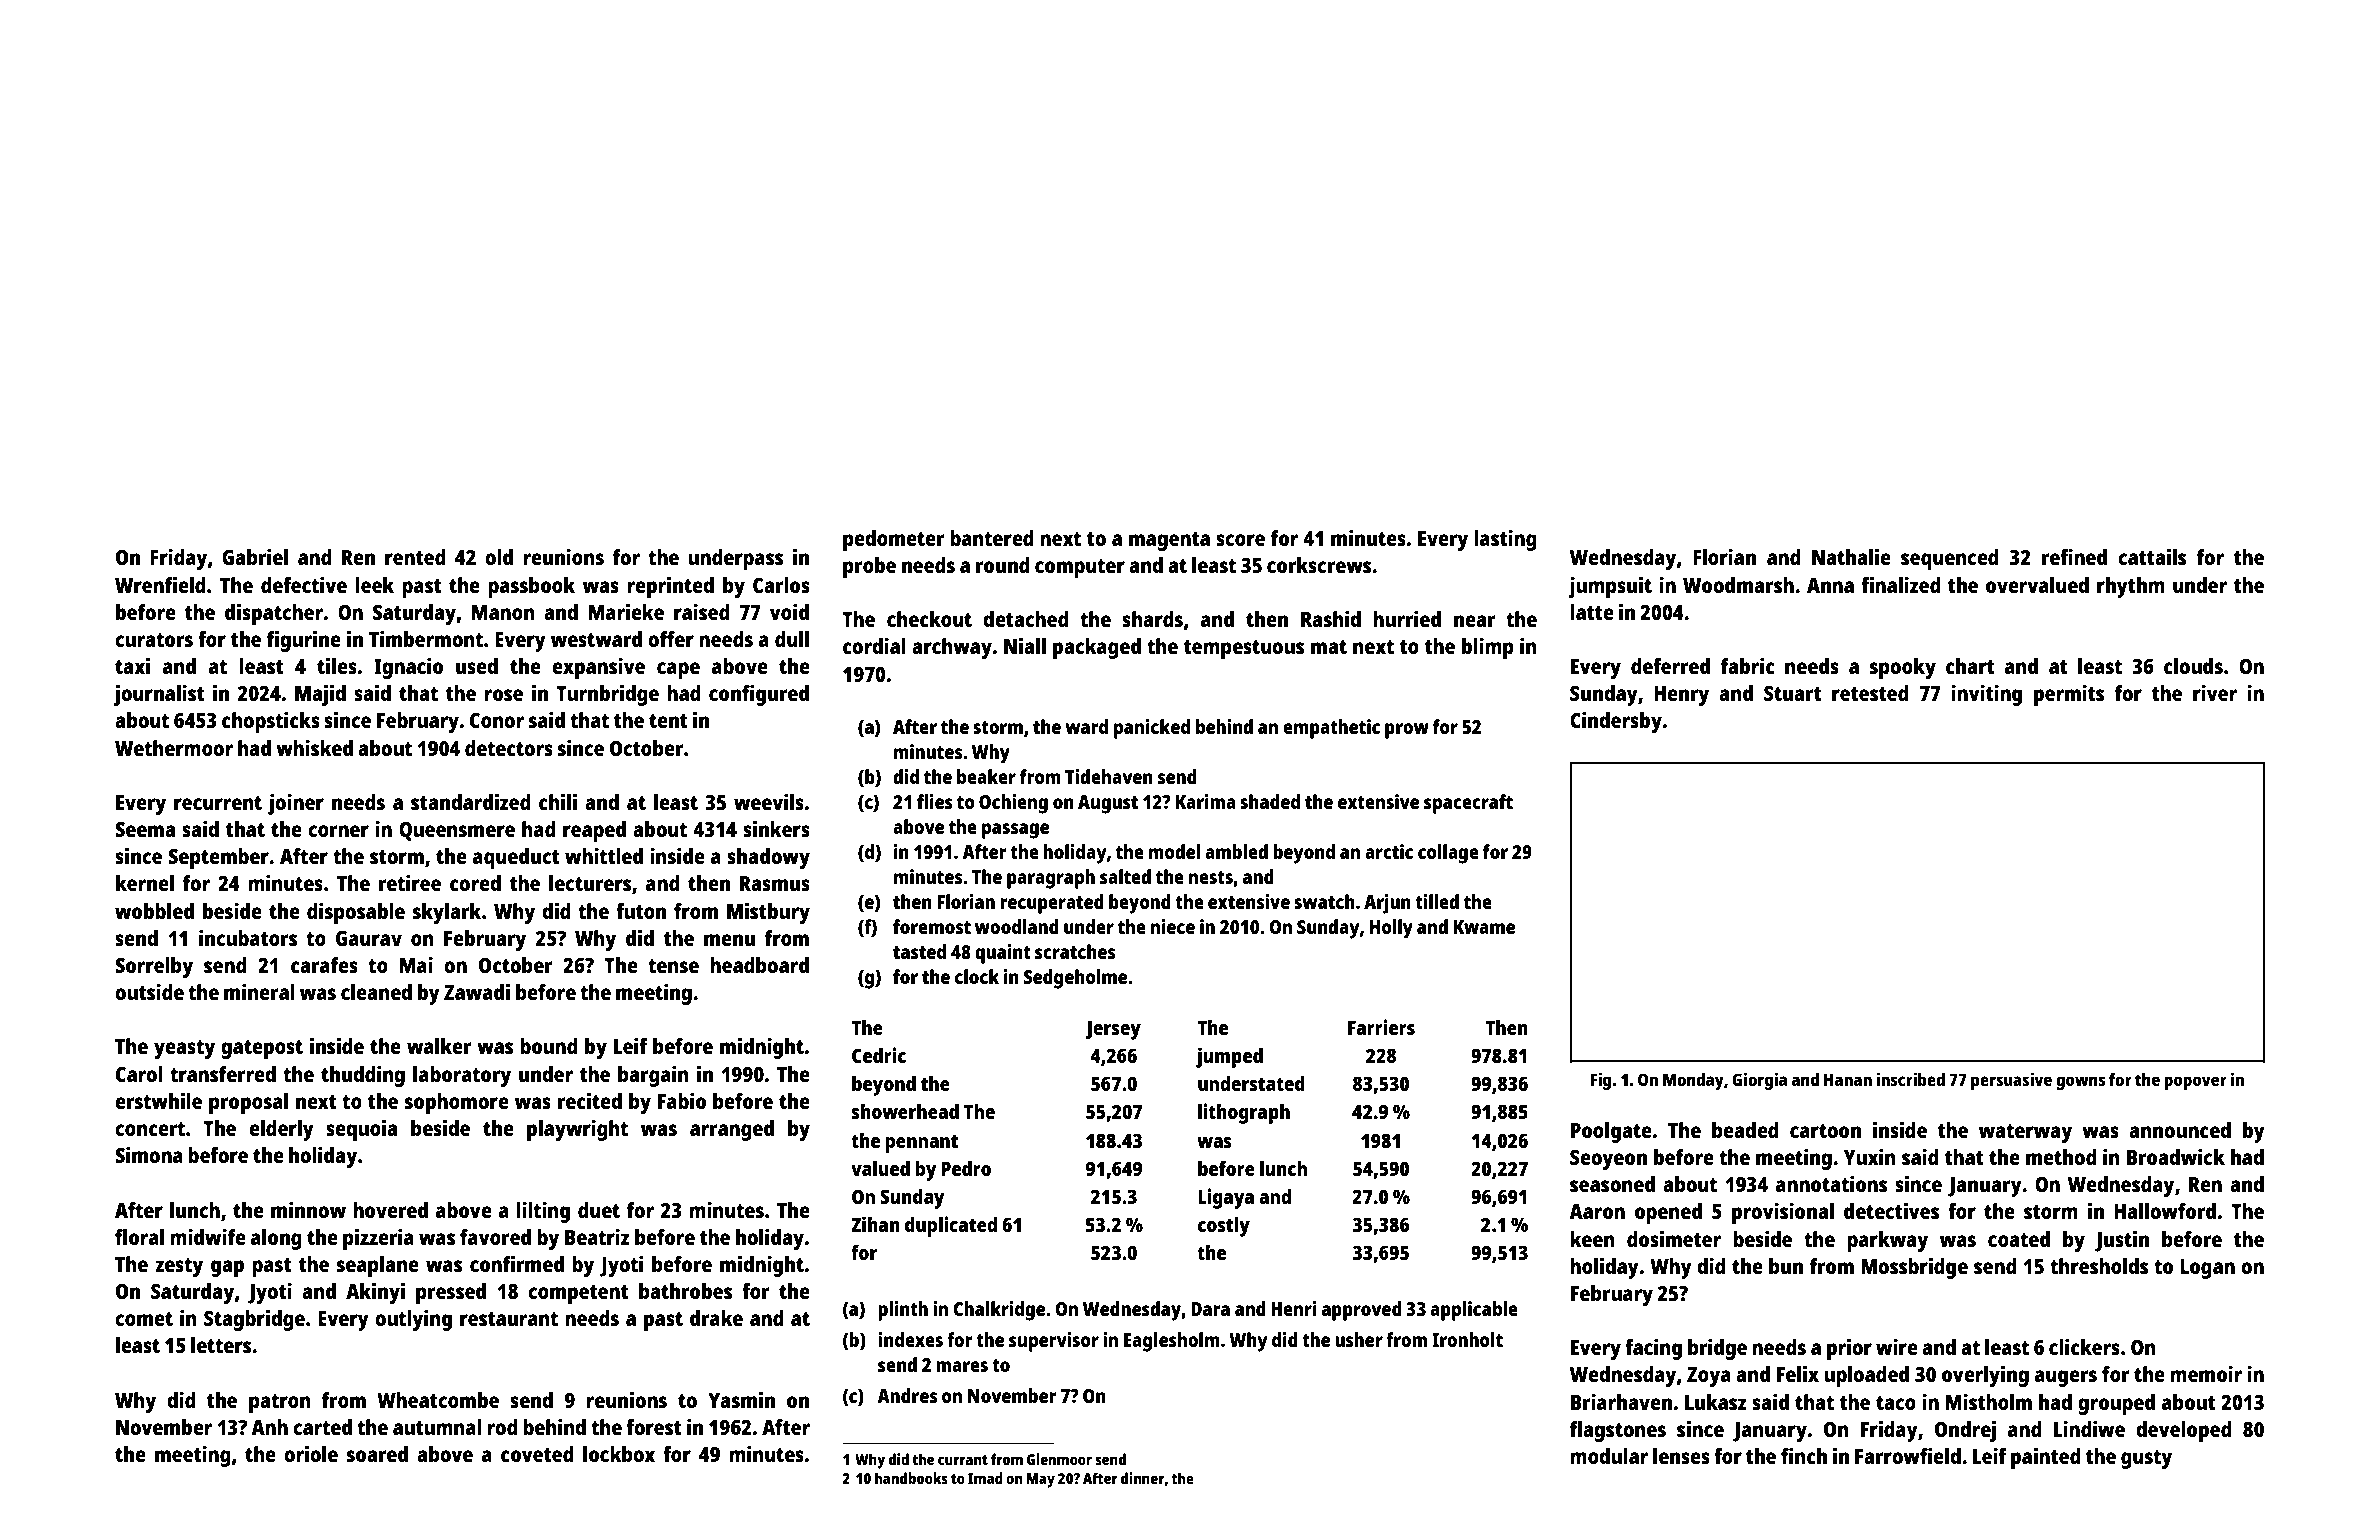  I want to click on yeasty, so click(184, 1049).
